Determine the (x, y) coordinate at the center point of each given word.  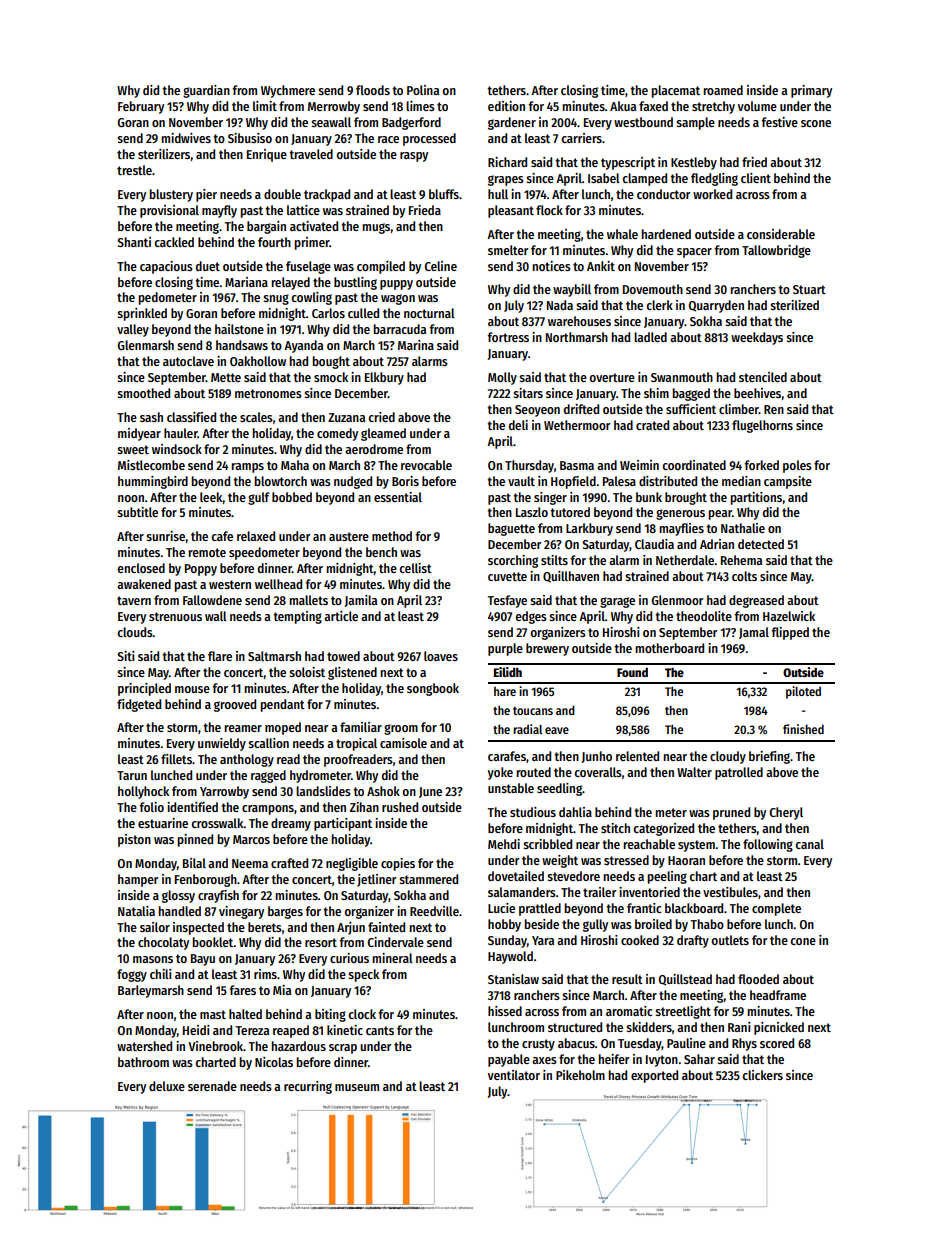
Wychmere (288, 91)
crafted (289, 863)
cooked (640, 940)
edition (506, 106)
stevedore (573, 876)
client (756, 178)
